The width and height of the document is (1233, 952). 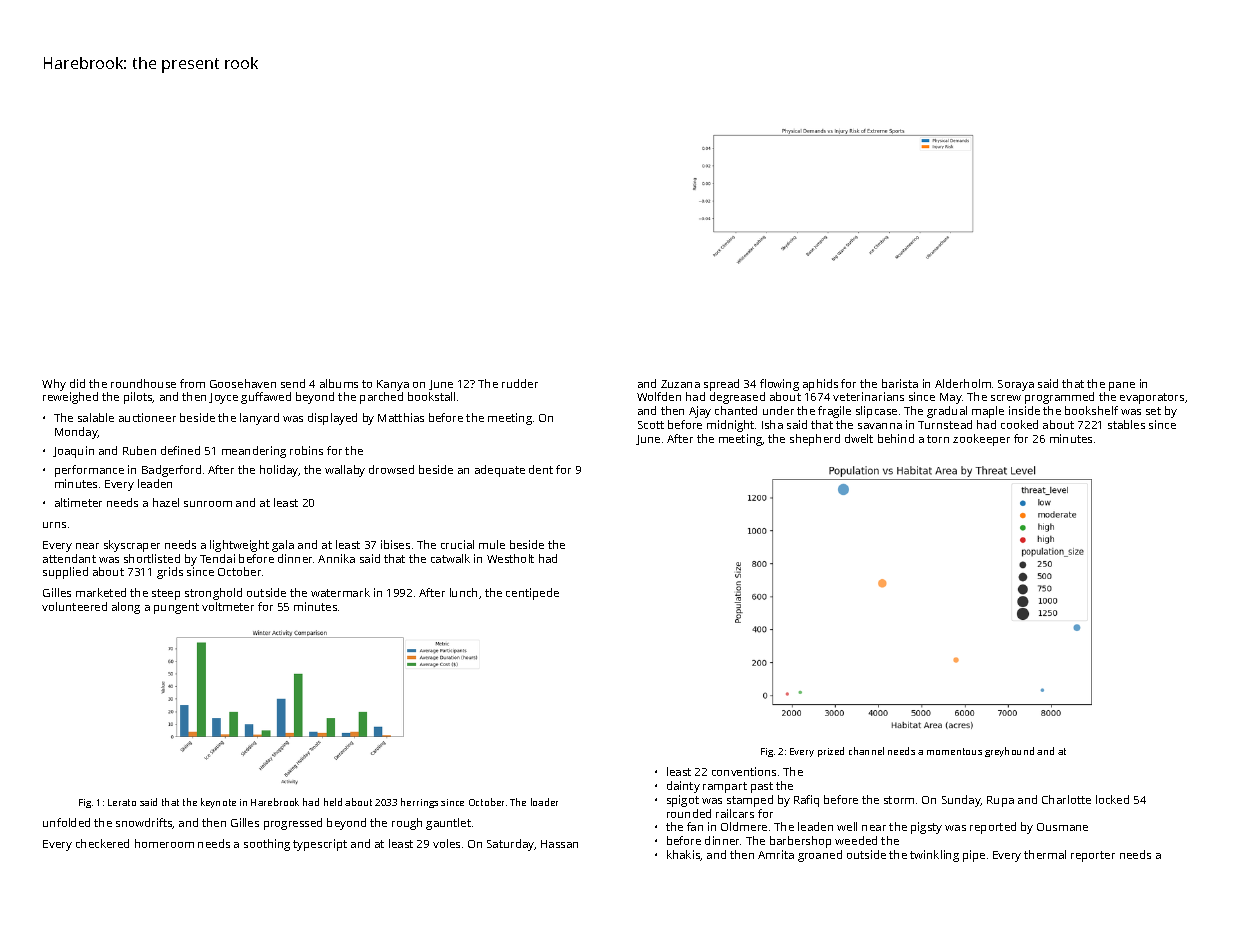 What do you see at coordinates (54, 385) in the document?
I see `Why` at bounding box center [54, 385].
